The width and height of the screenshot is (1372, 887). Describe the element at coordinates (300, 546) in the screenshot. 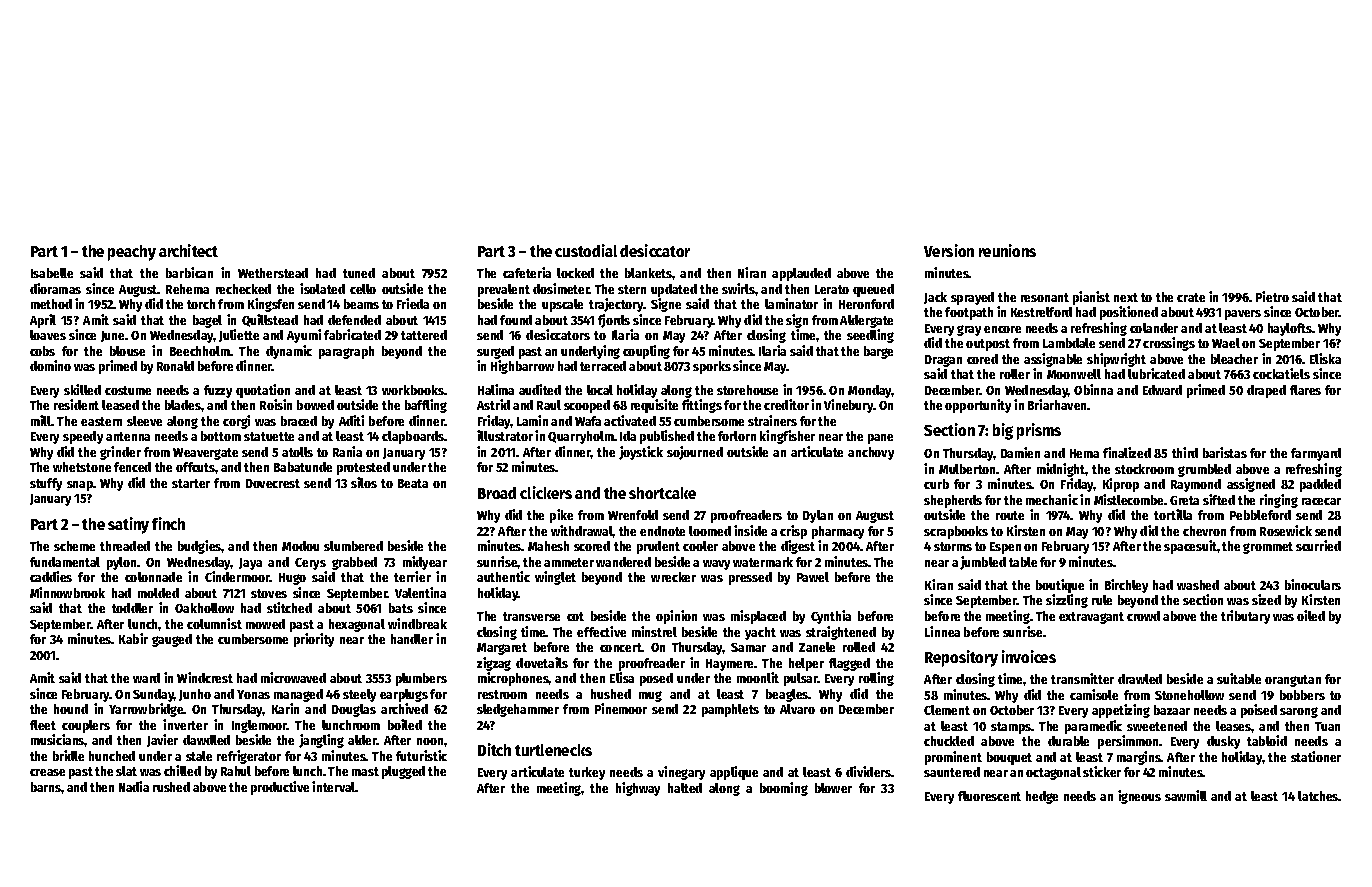

I see `Modou` at that location.
